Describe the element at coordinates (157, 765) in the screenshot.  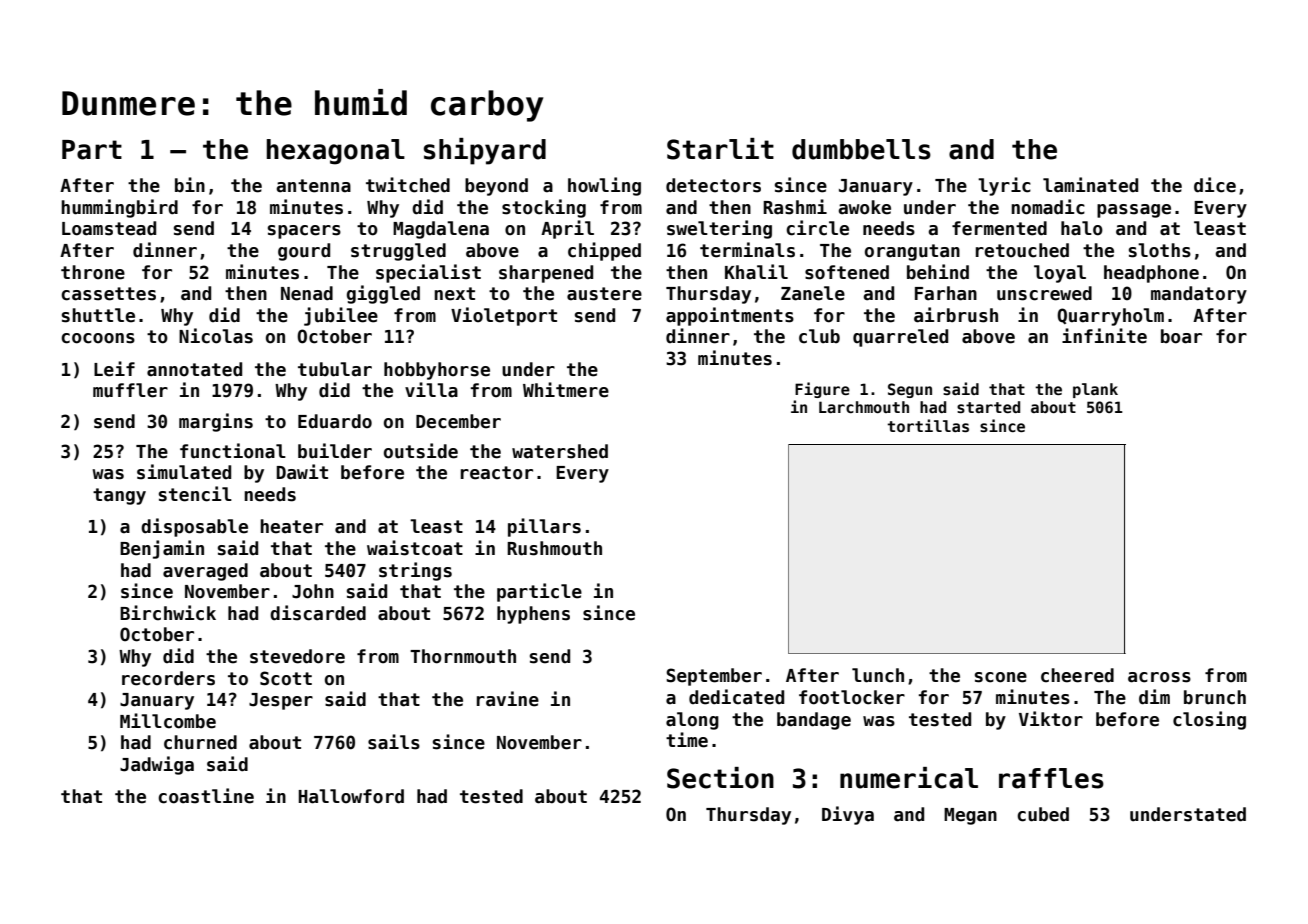
I see `Jadwiga` at that location.
